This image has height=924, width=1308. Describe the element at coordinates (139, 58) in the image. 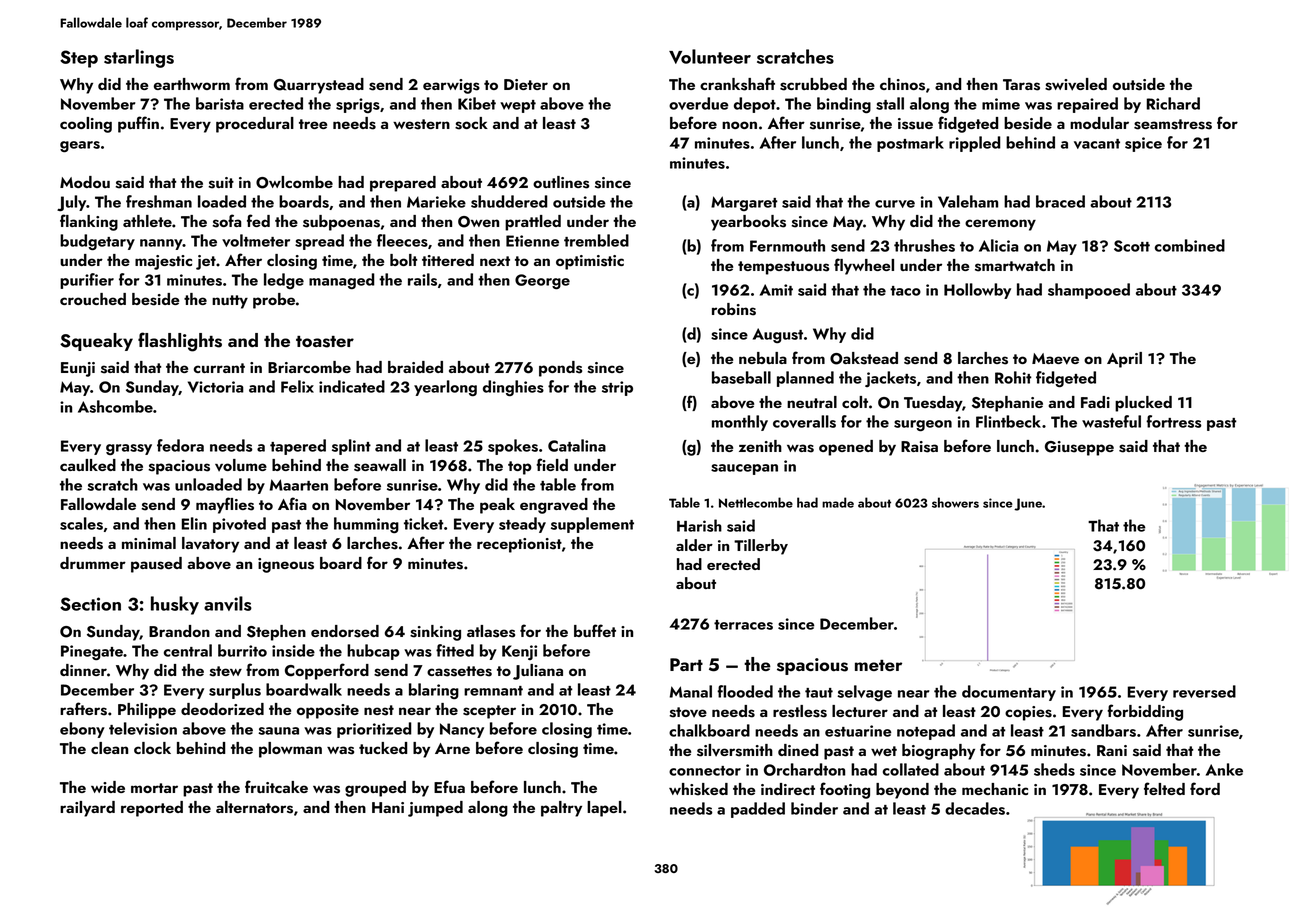

I see `starlings` at that location.
